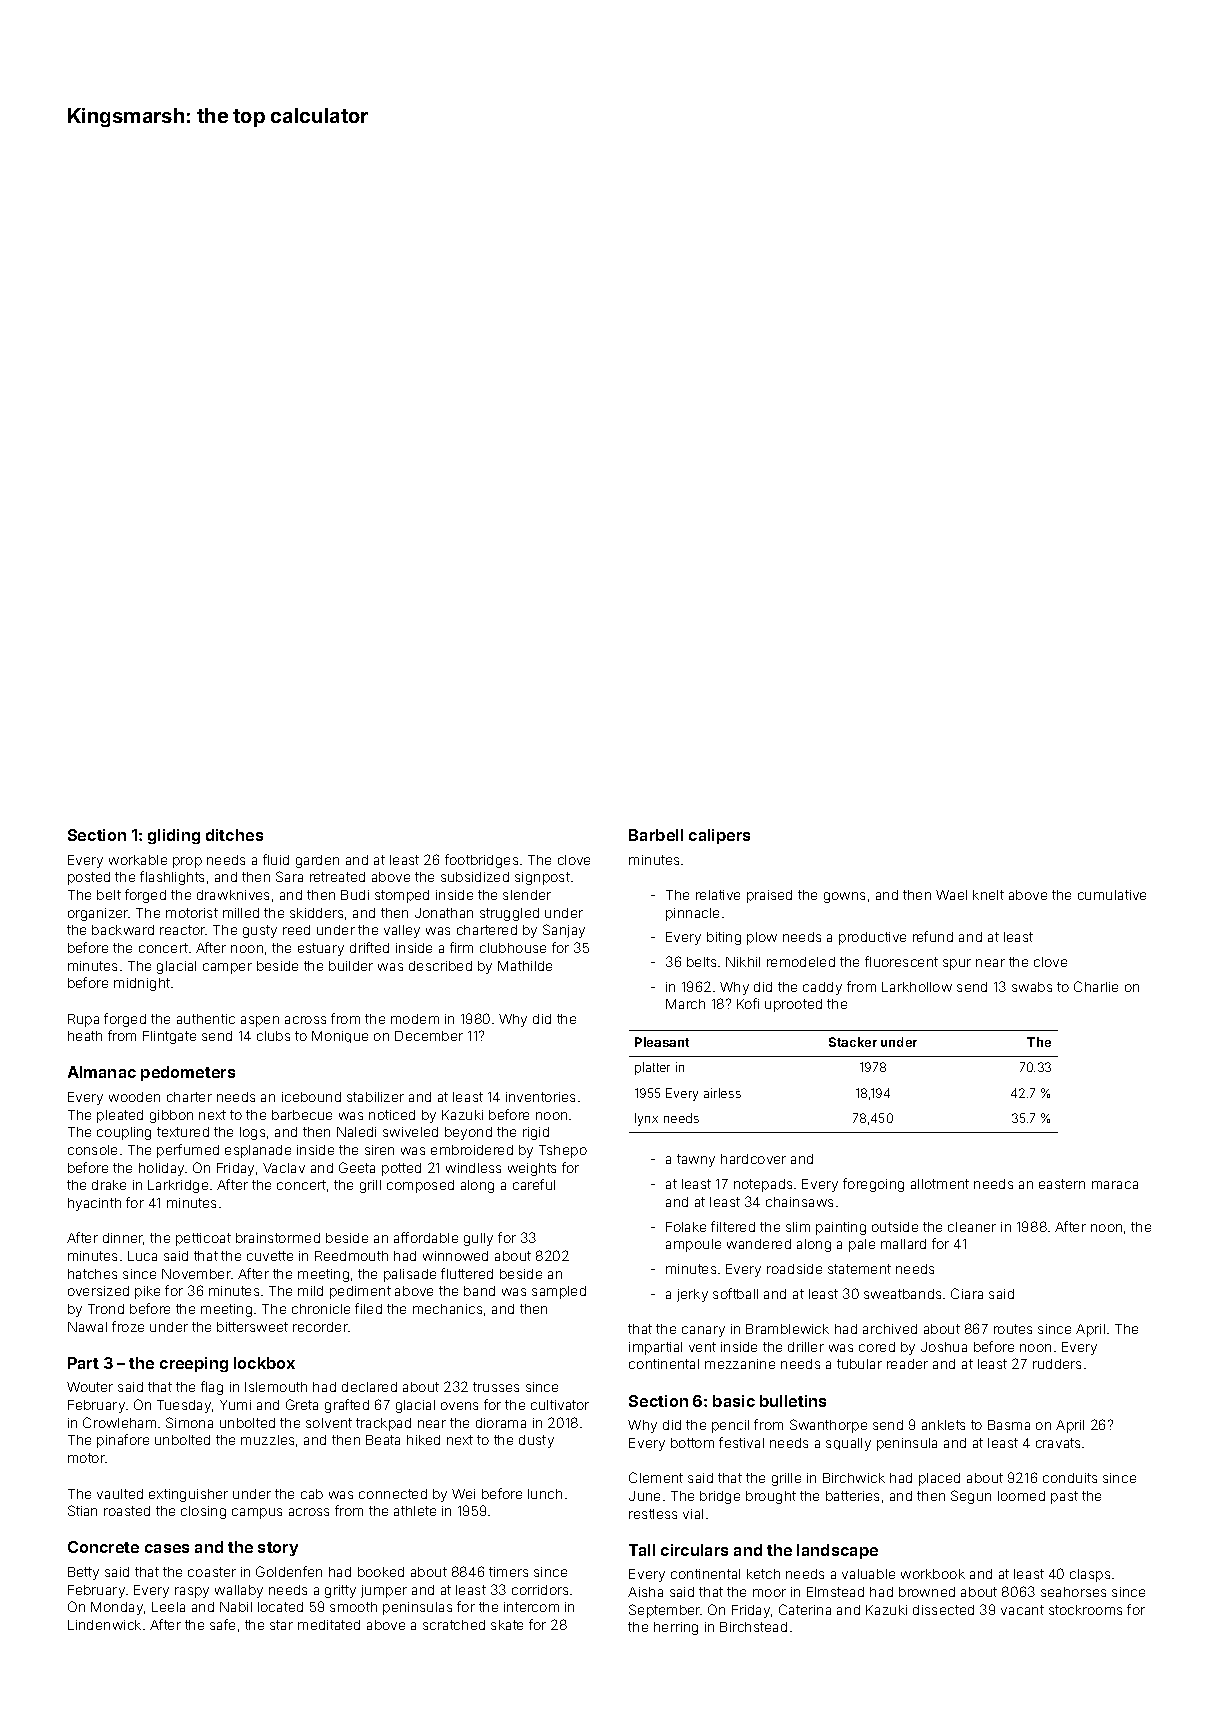 Image resolution: width=1222 pixels, height=1728 pixels. What do you see at coordinates (719, 836) in the screenshot?
I see `calipers` at bounding box center [719, 836].
